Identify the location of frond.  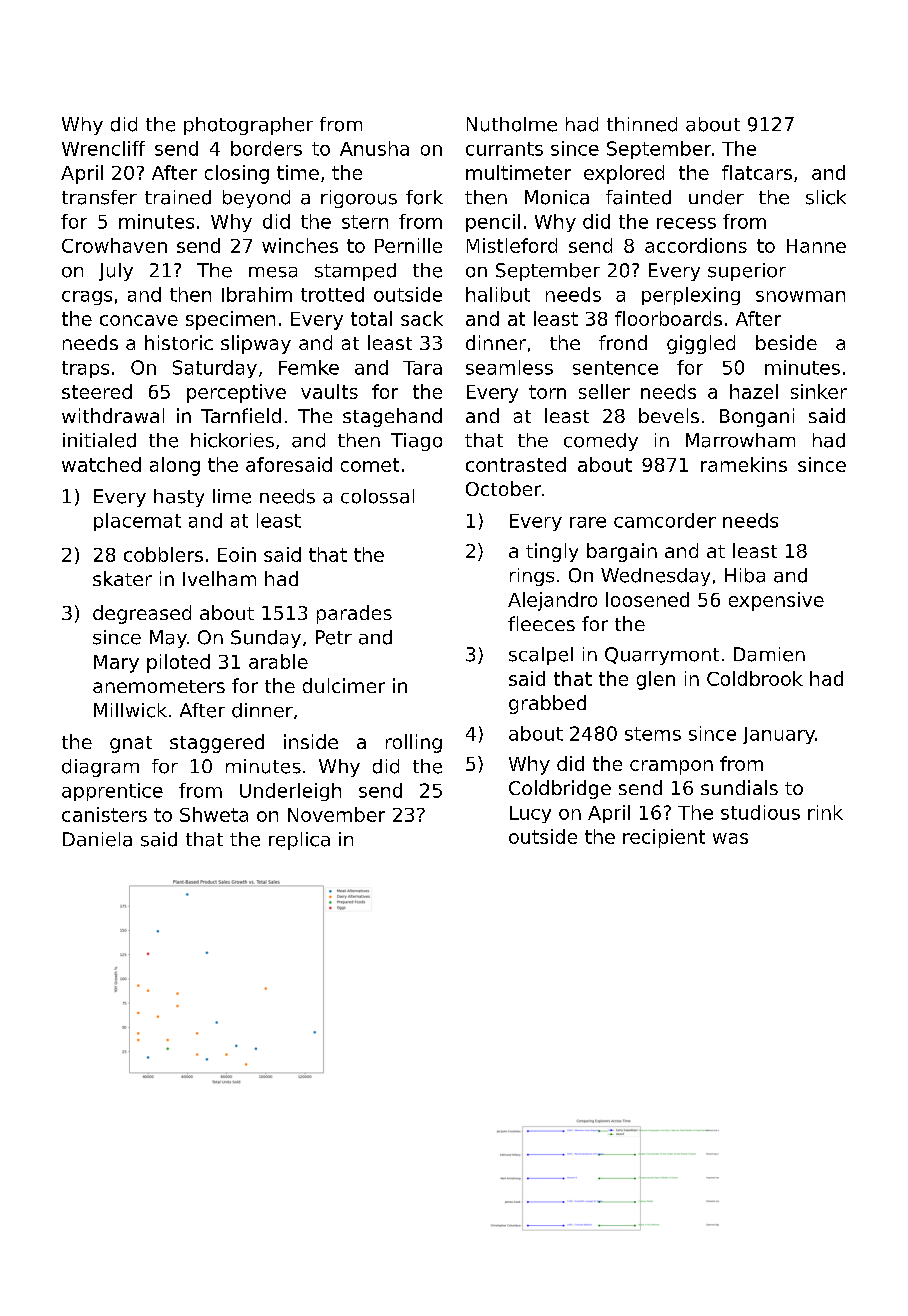
(623, 342).
